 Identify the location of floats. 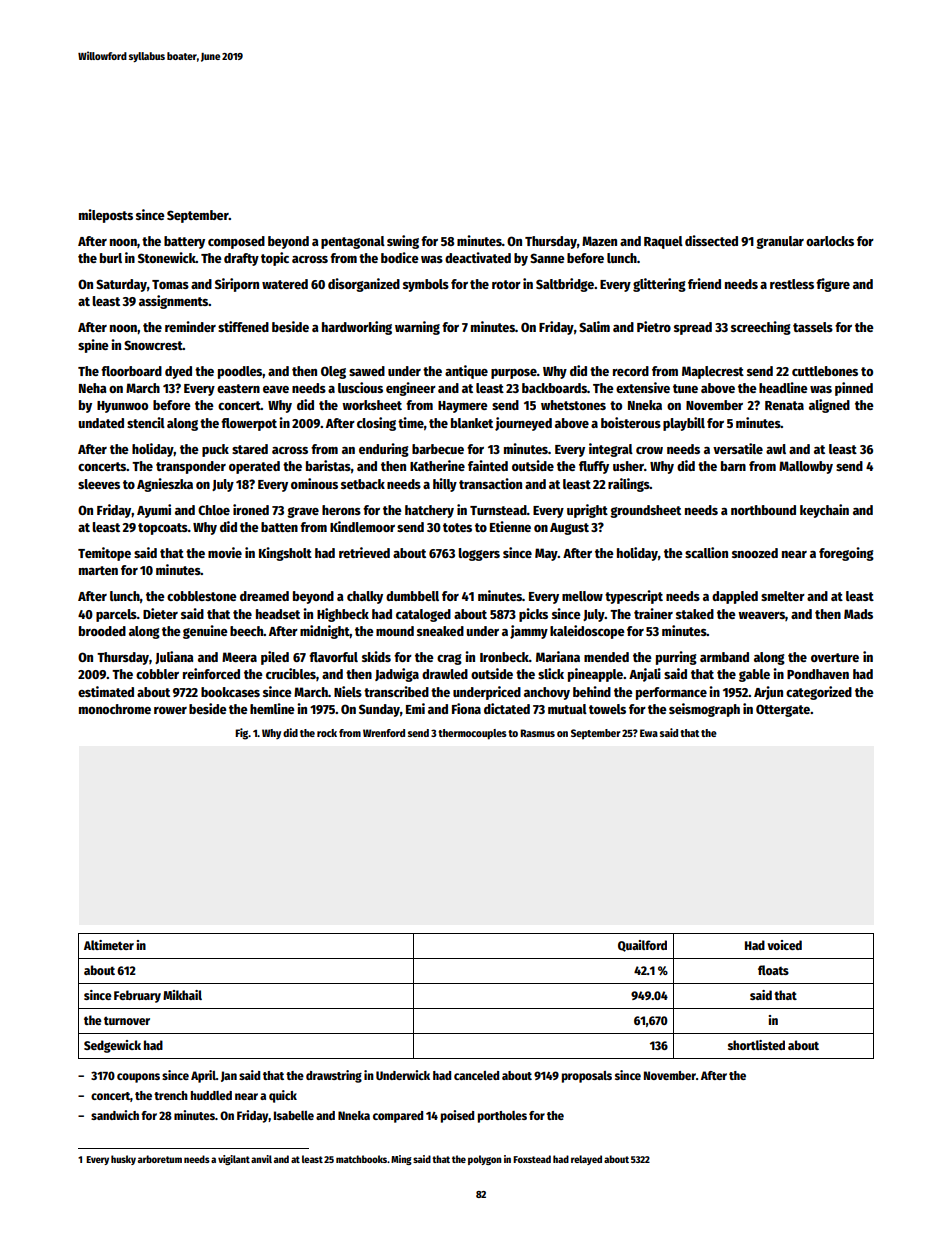
(773, 970).
